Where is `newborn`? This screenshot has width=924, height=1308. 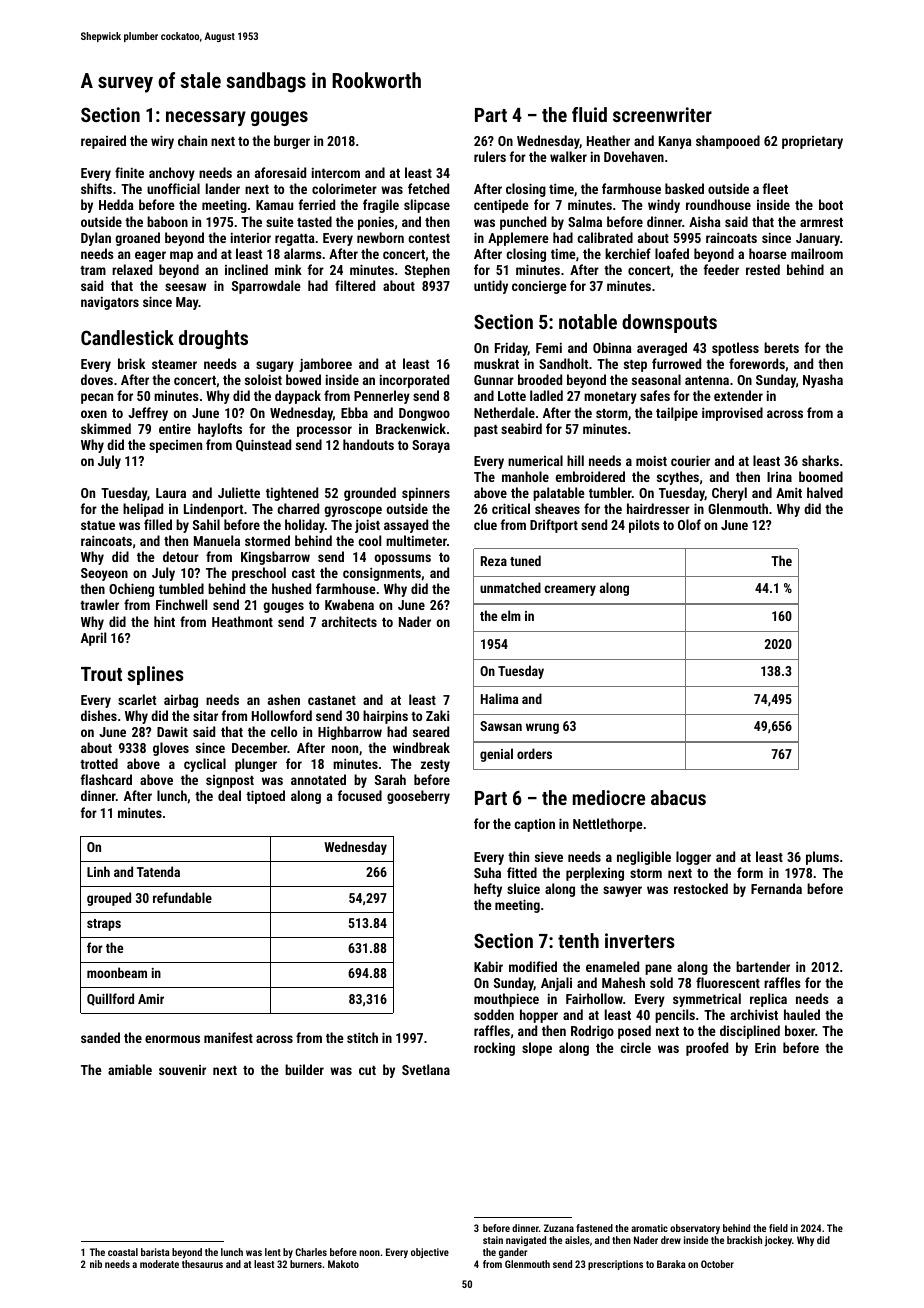 newborn is located at coordinates (380, 237).
